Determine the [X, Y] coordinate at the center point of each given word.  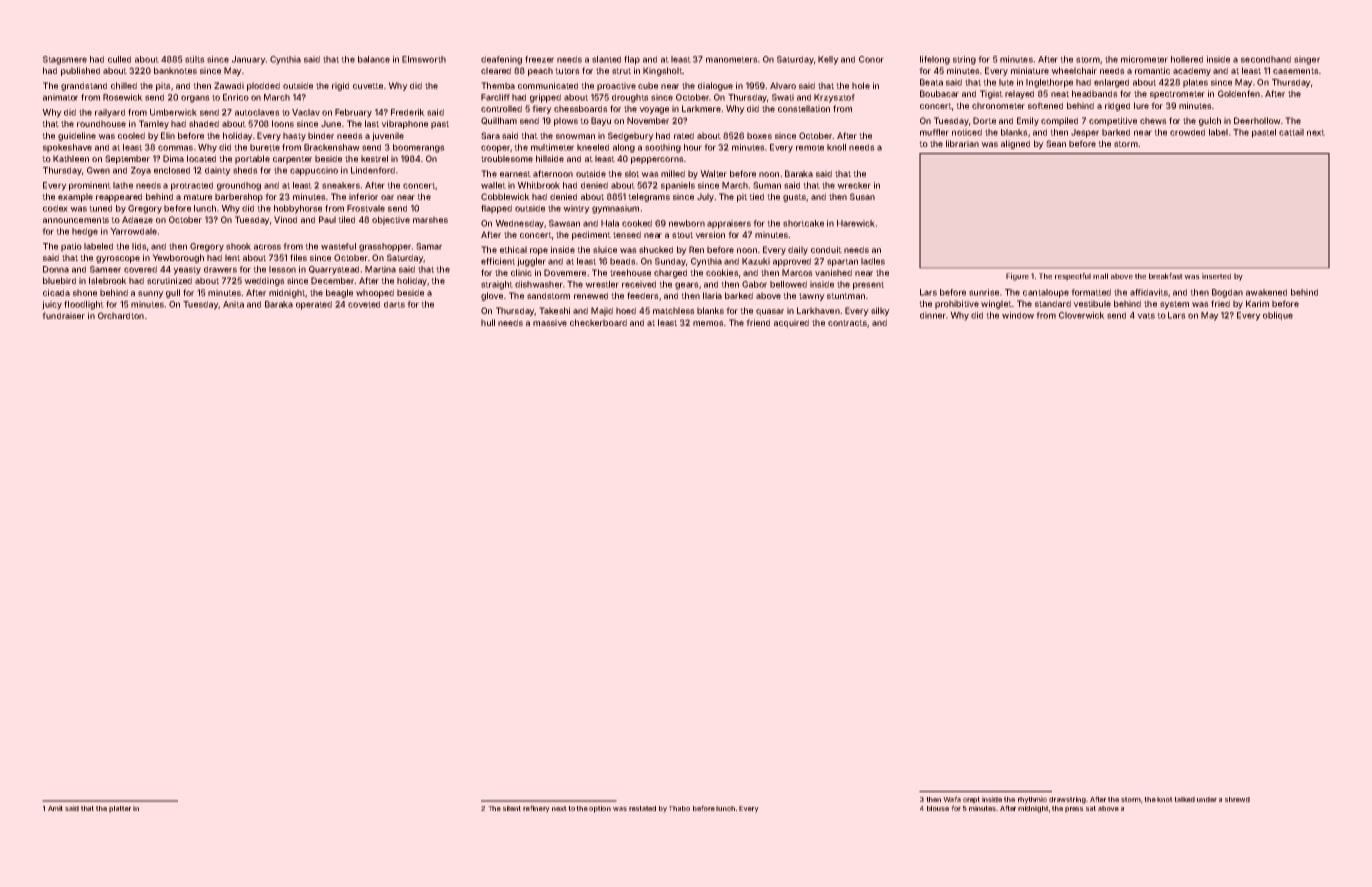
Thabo [679, 808]
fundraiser [64, 315]
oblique [1278, 316]
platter [120, 809]
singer [1307, 60]
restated [642, 808]
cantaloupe [1046, 293]
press [1074, 809]
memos [708, 323]
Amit [55, 808]
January [248, 60]
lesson [282, 269]
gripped [545, 98]
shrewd [1237, 799]
